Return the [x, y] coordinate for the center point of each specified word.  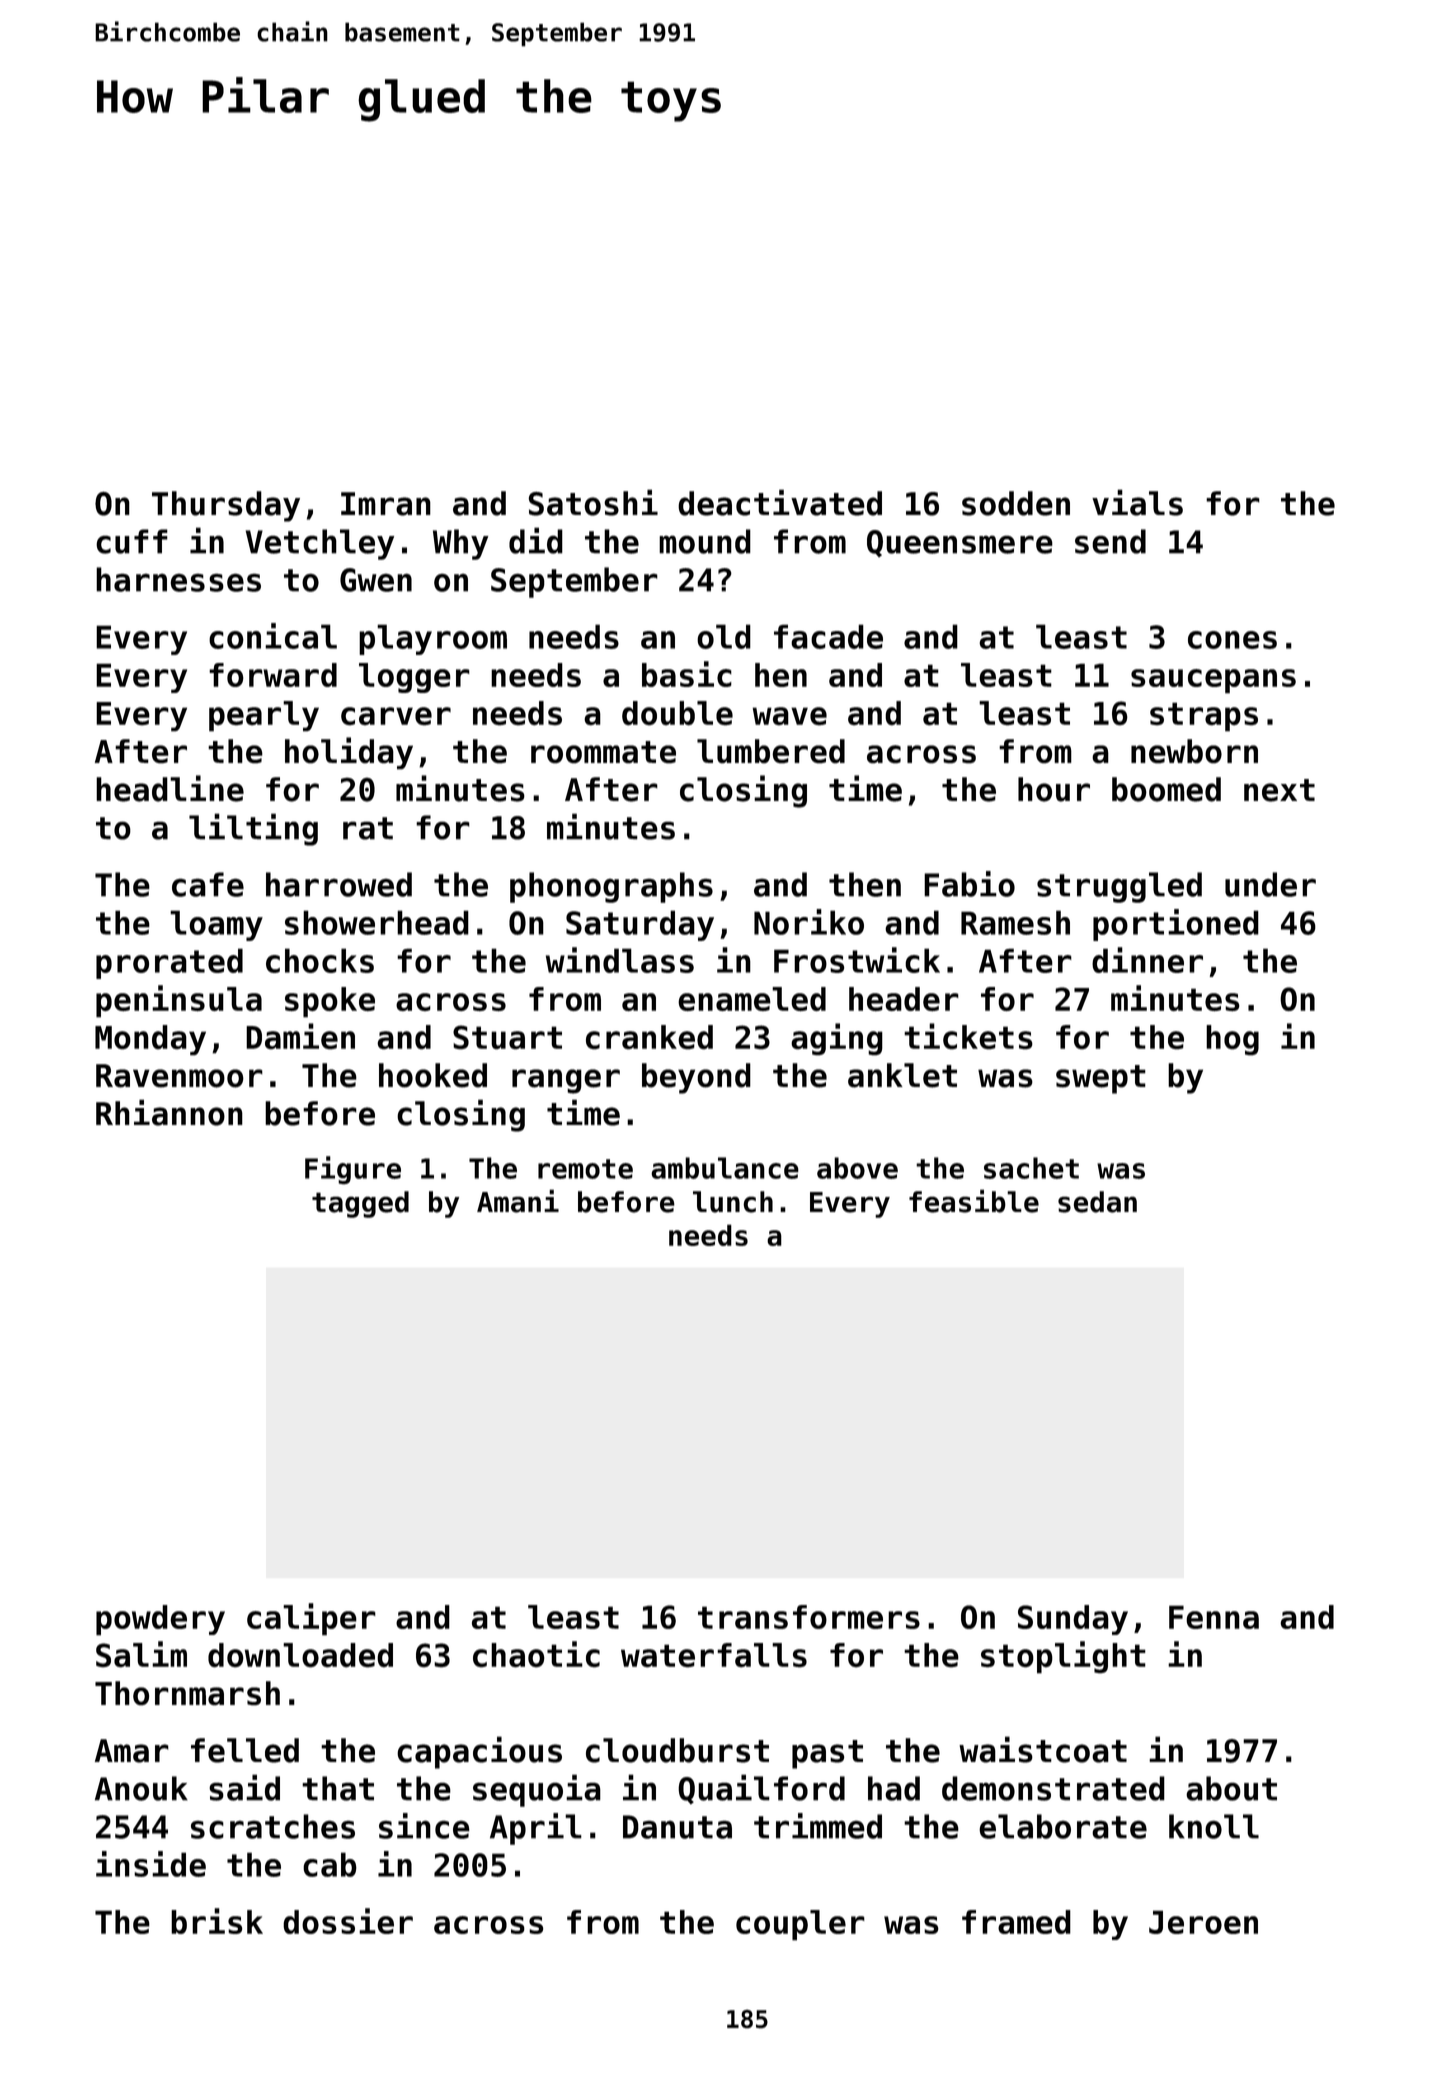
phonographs [611, 887]
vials [1137, 502]
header [904, 999]
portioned [1176, 925]
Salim [141, 1654]
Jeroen [1203, 1922]
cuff [132, 541]
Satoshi [593, 502]
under [1270, 884]
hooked [433, 1075]
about [1231, 1788]
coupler [800, 1925]
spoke [330, 1002]
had [894, 1788]
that [338, 1788]
